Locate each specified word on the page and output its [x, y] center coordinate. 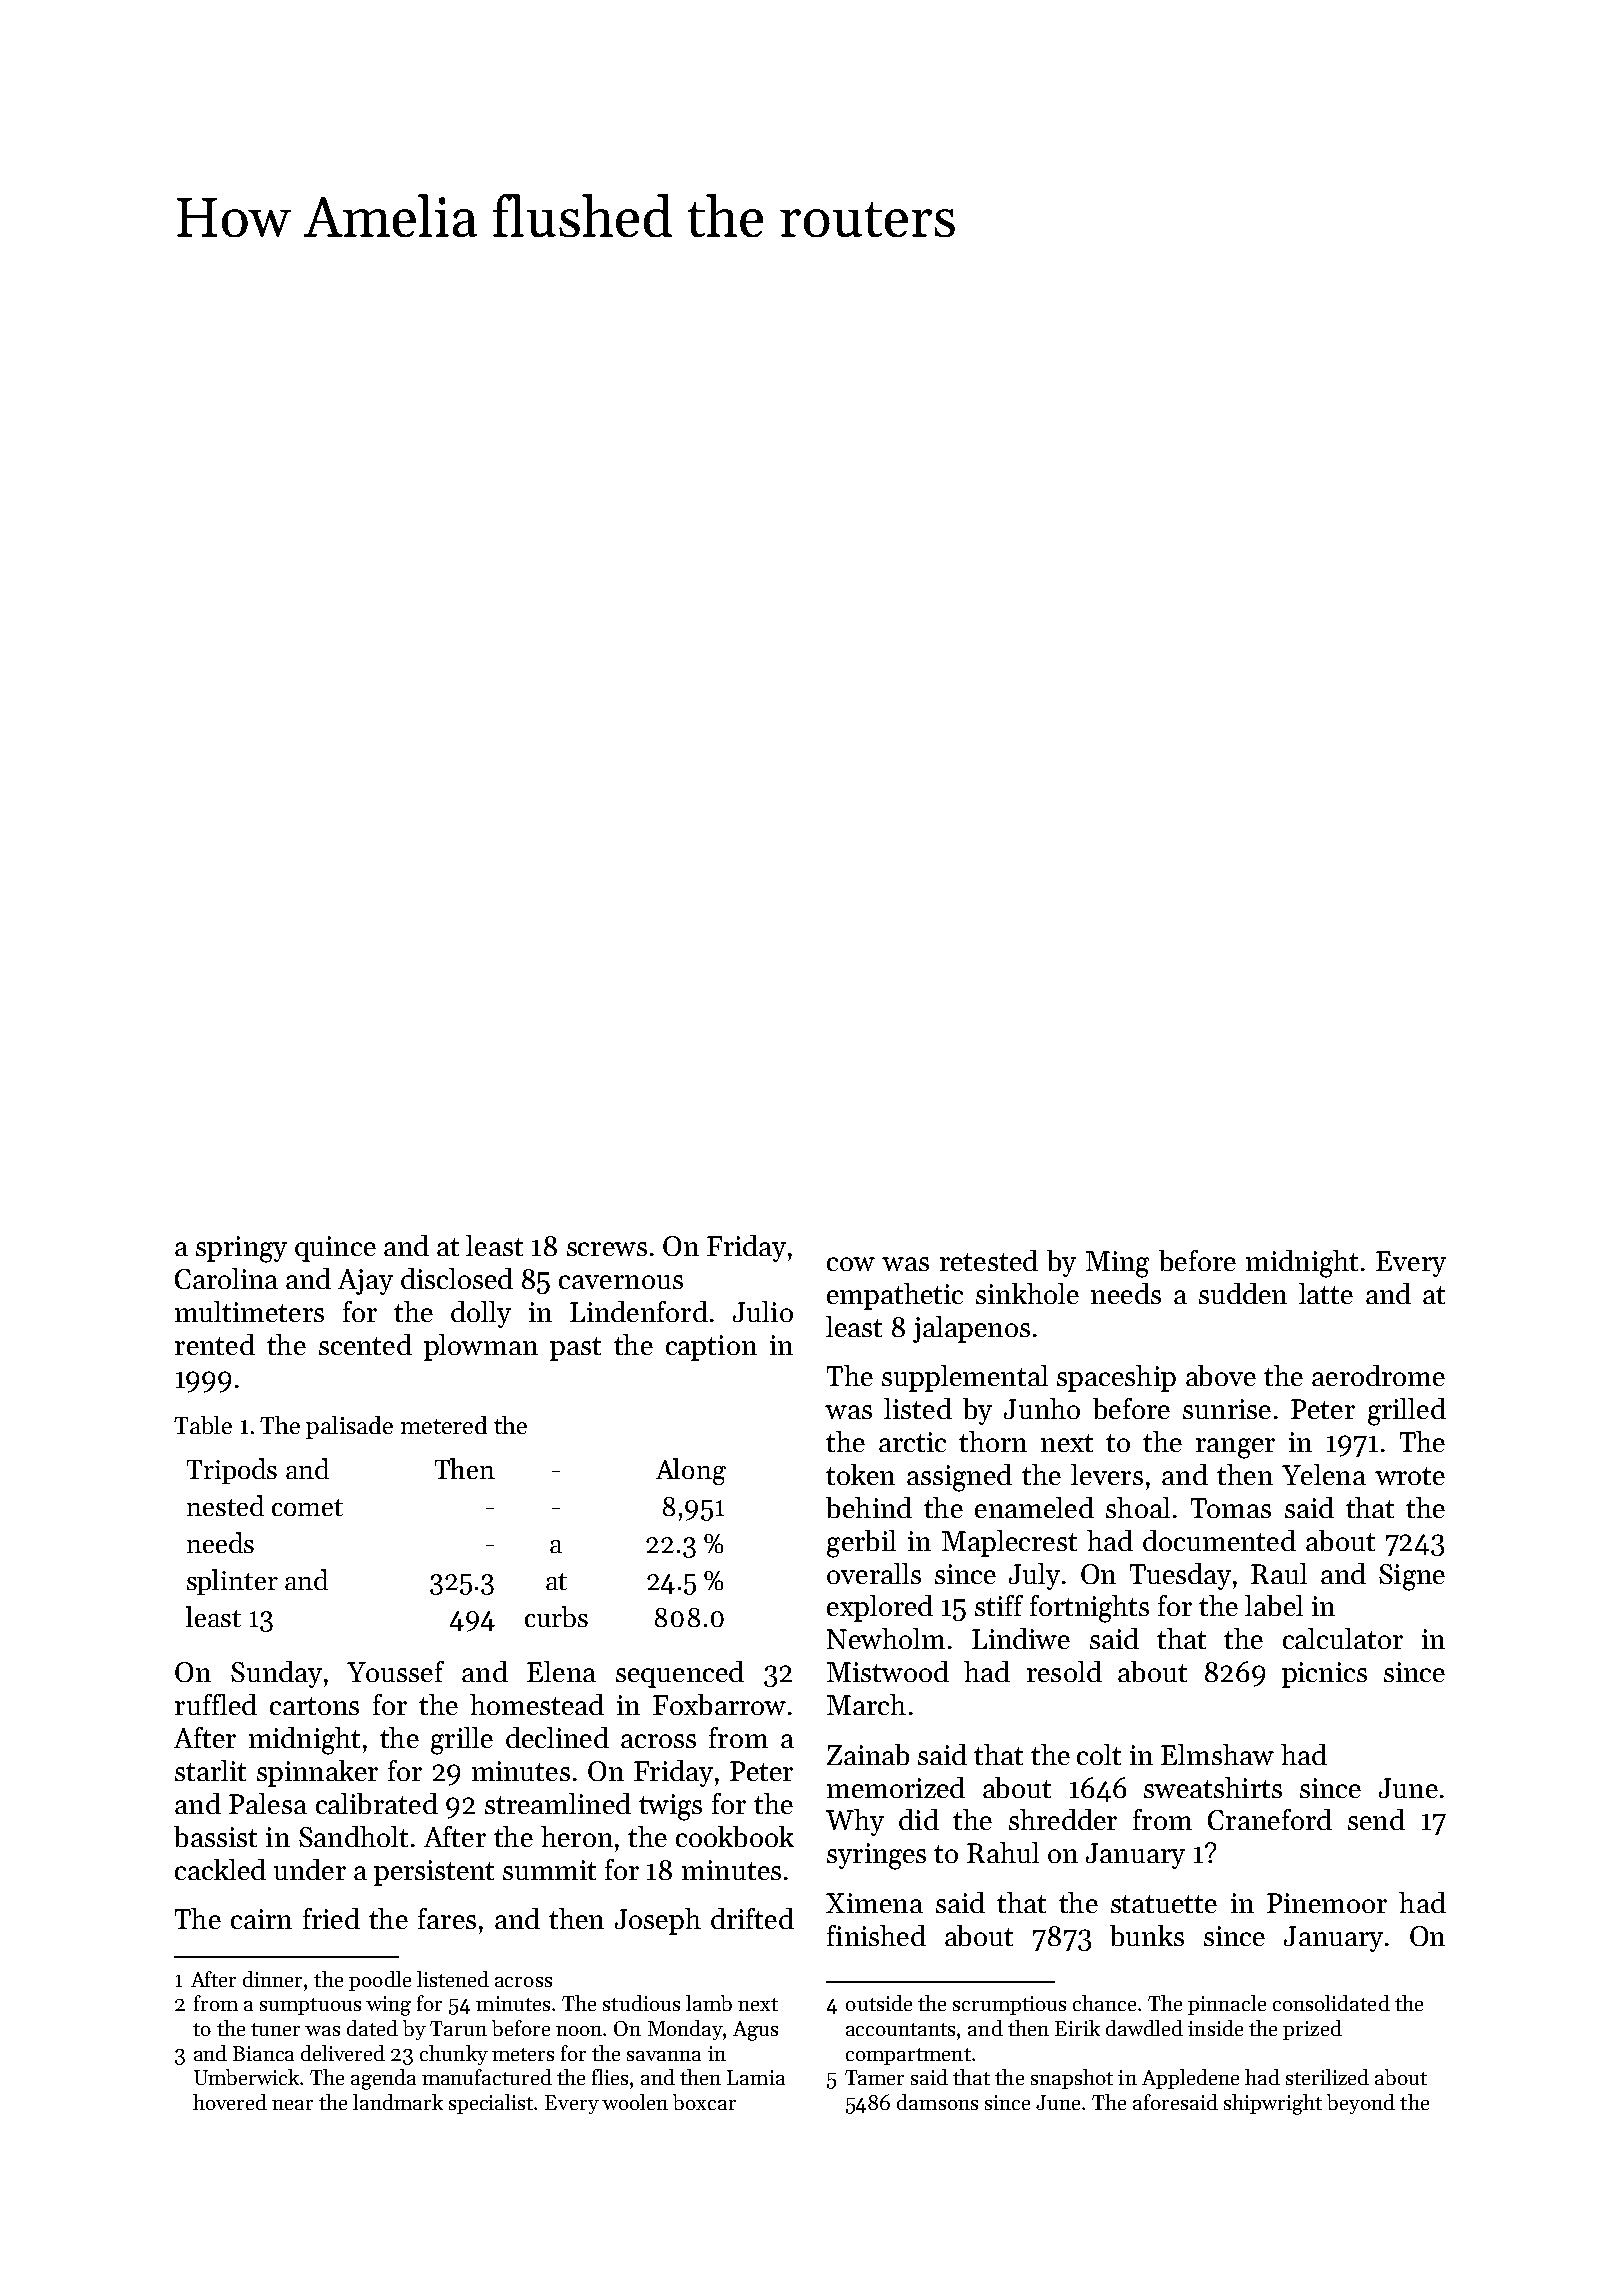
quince [335, 1249]
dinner [272, 1979]
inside [1215, 2028]
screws [607, 1249]
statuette [1164, 1904]
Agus [755, 2031]
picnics [1324, 1675]
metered [444, 1425]
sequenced [680, 1674]
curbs [556, 1616]
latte [1326, 1293]
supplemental [965, 1378]
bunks [1147, 1935]
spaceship [1116, 1378]
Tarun [458, 2028]
